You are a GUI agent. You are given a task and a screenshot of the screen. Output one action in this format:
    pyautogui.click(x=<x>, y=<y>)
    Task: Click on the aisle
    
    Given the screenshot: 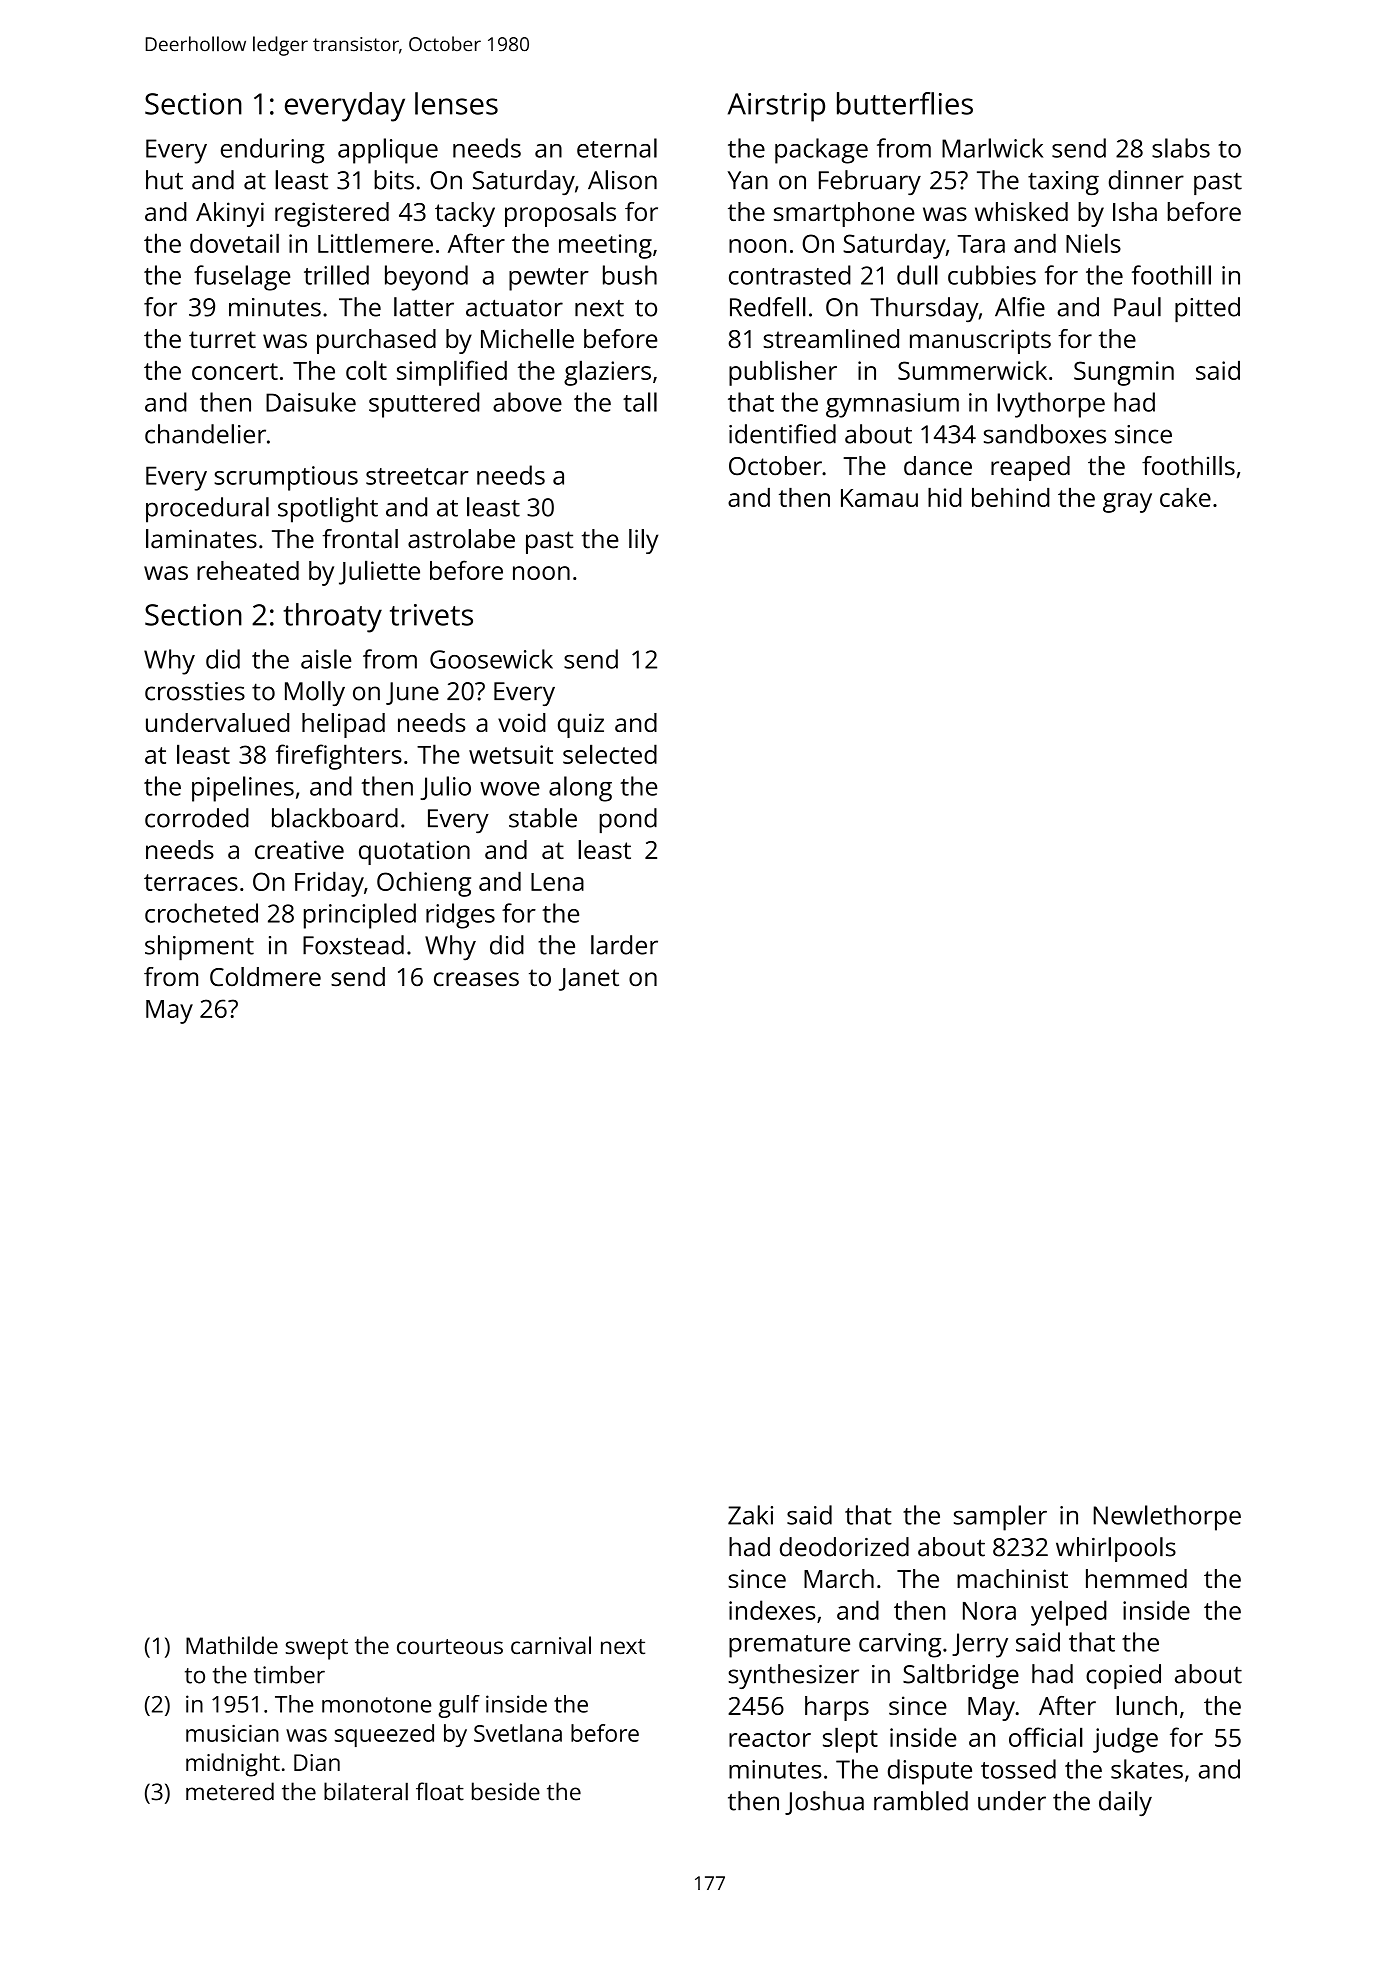 What is the action you would take?
    pyautogui.click(x=326, y=659)
